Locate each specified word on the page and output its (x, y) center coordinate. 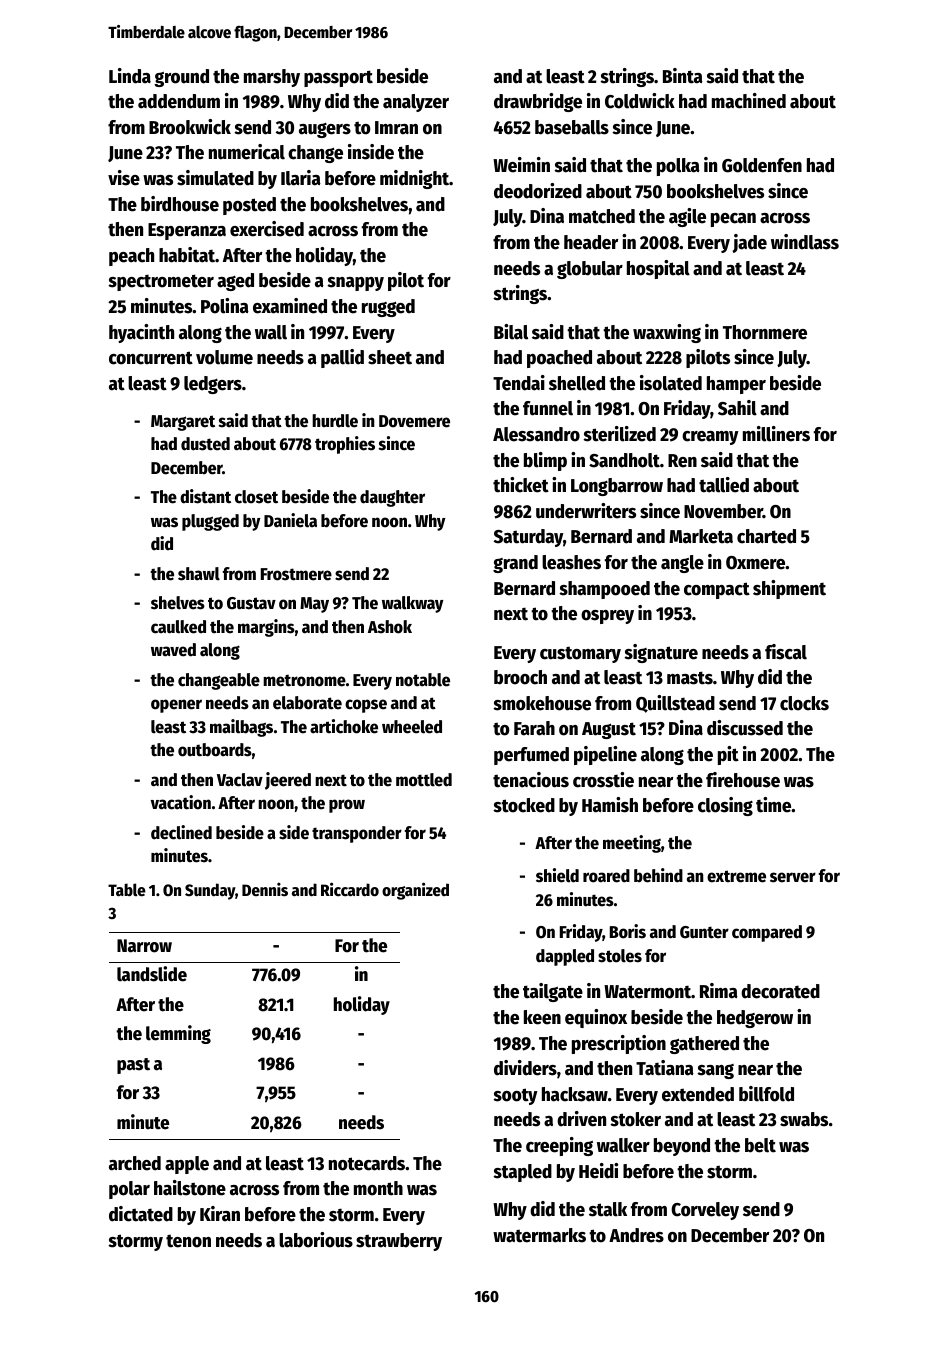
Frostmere (296, 574)
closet (256, 497)
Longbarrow (617, 487)
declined (181, 832)
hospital (658, 269)
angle (682, 564)
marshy (272, 78)
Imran (396, 128)
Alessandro (536, 434)
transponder (357, 834)
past (133, 1066)
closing (725, 806)
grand (515, 564)
